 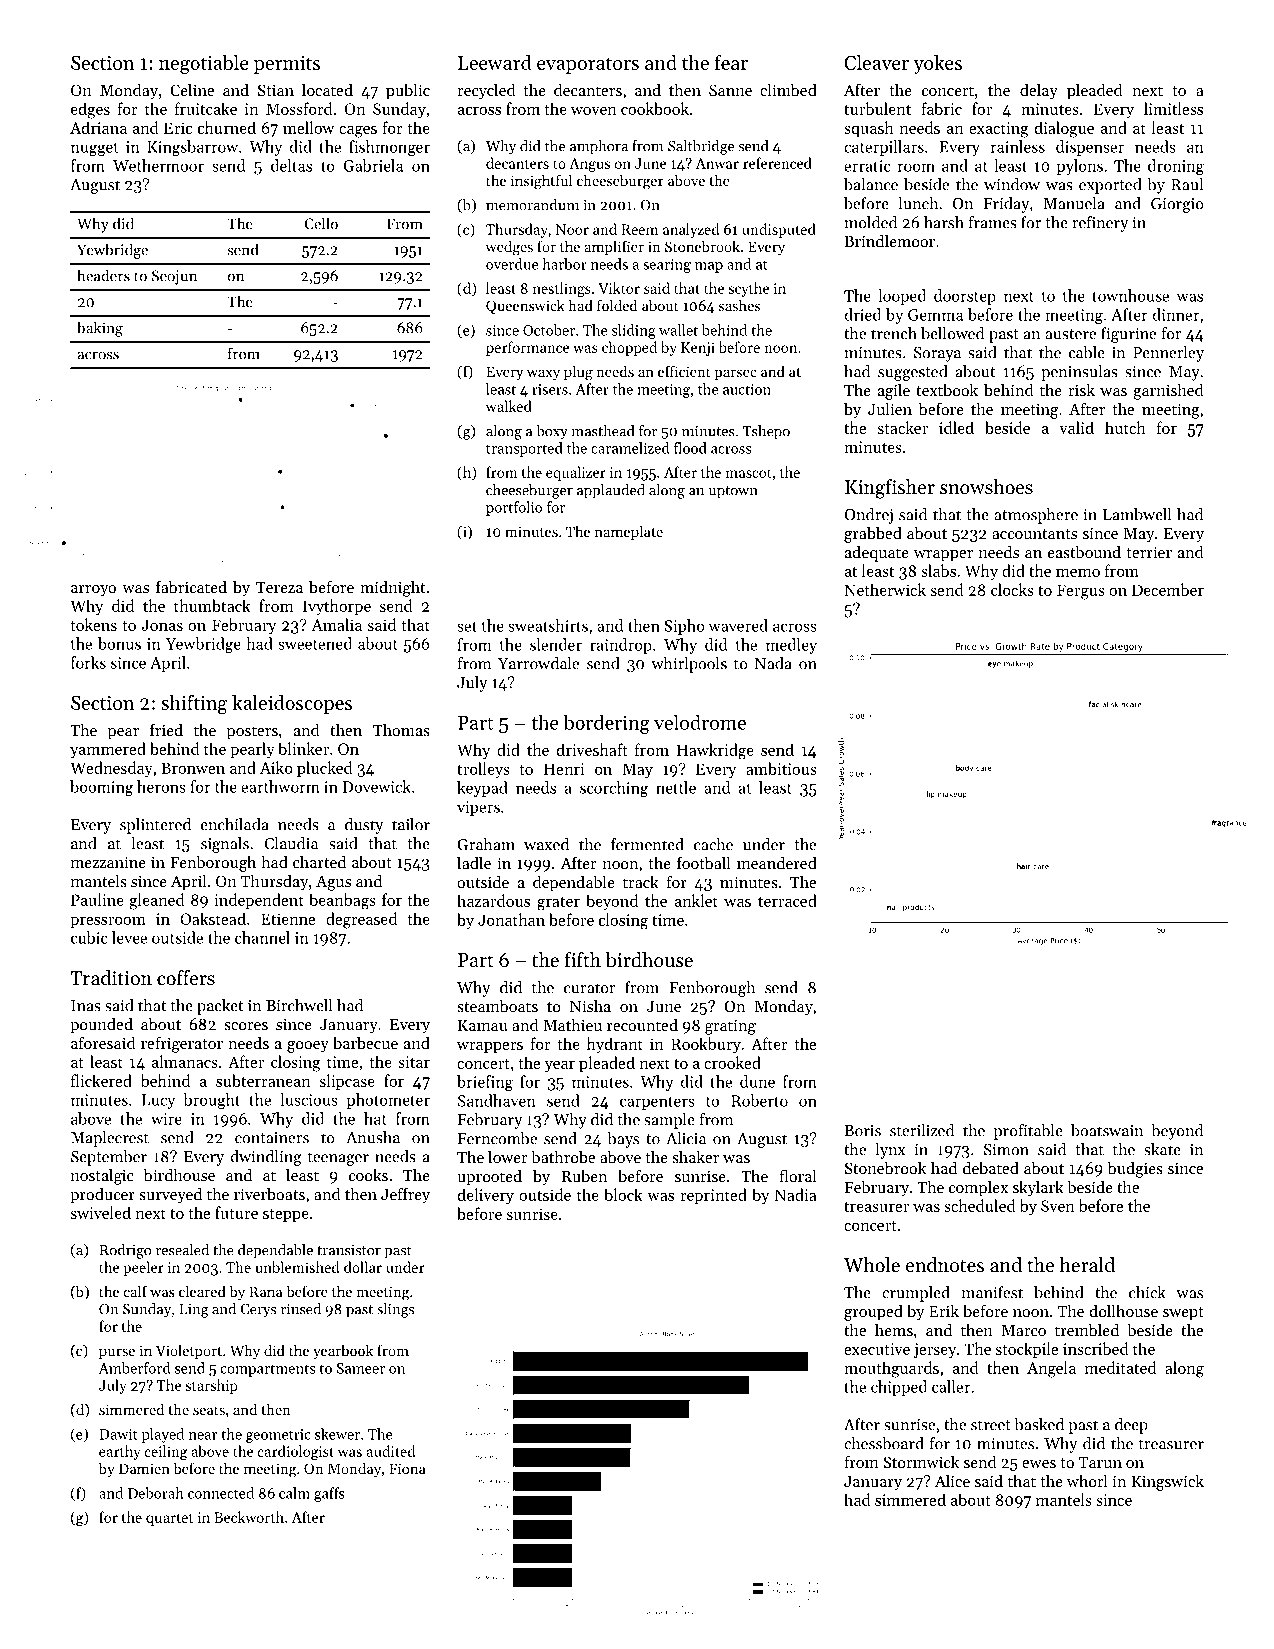 What do you see at coordinates (730, 90) in the screenshot?
I see `Sanne` at bounding box center [730, 90].
